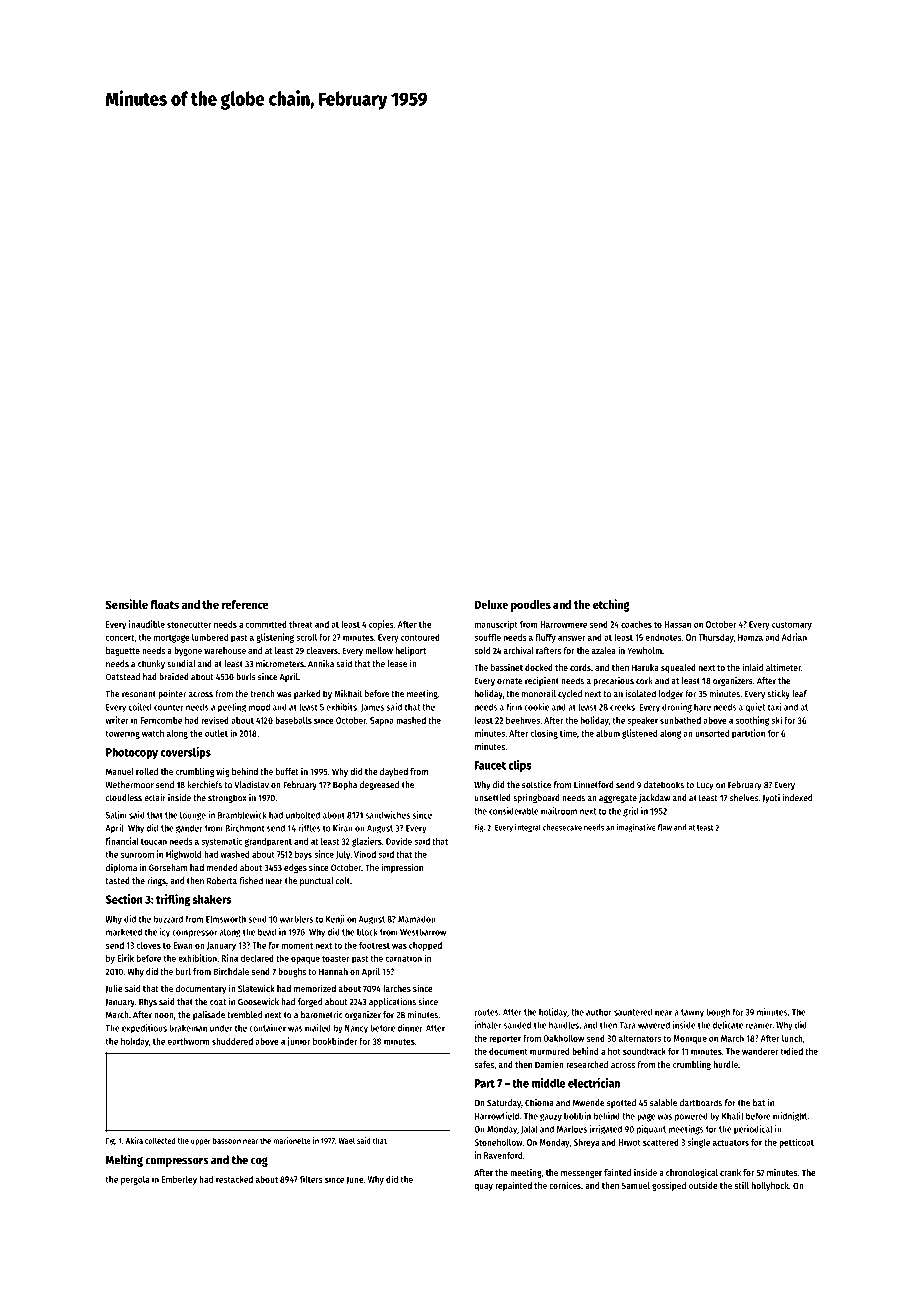  I want to click on routes, so click(487, 1012).
